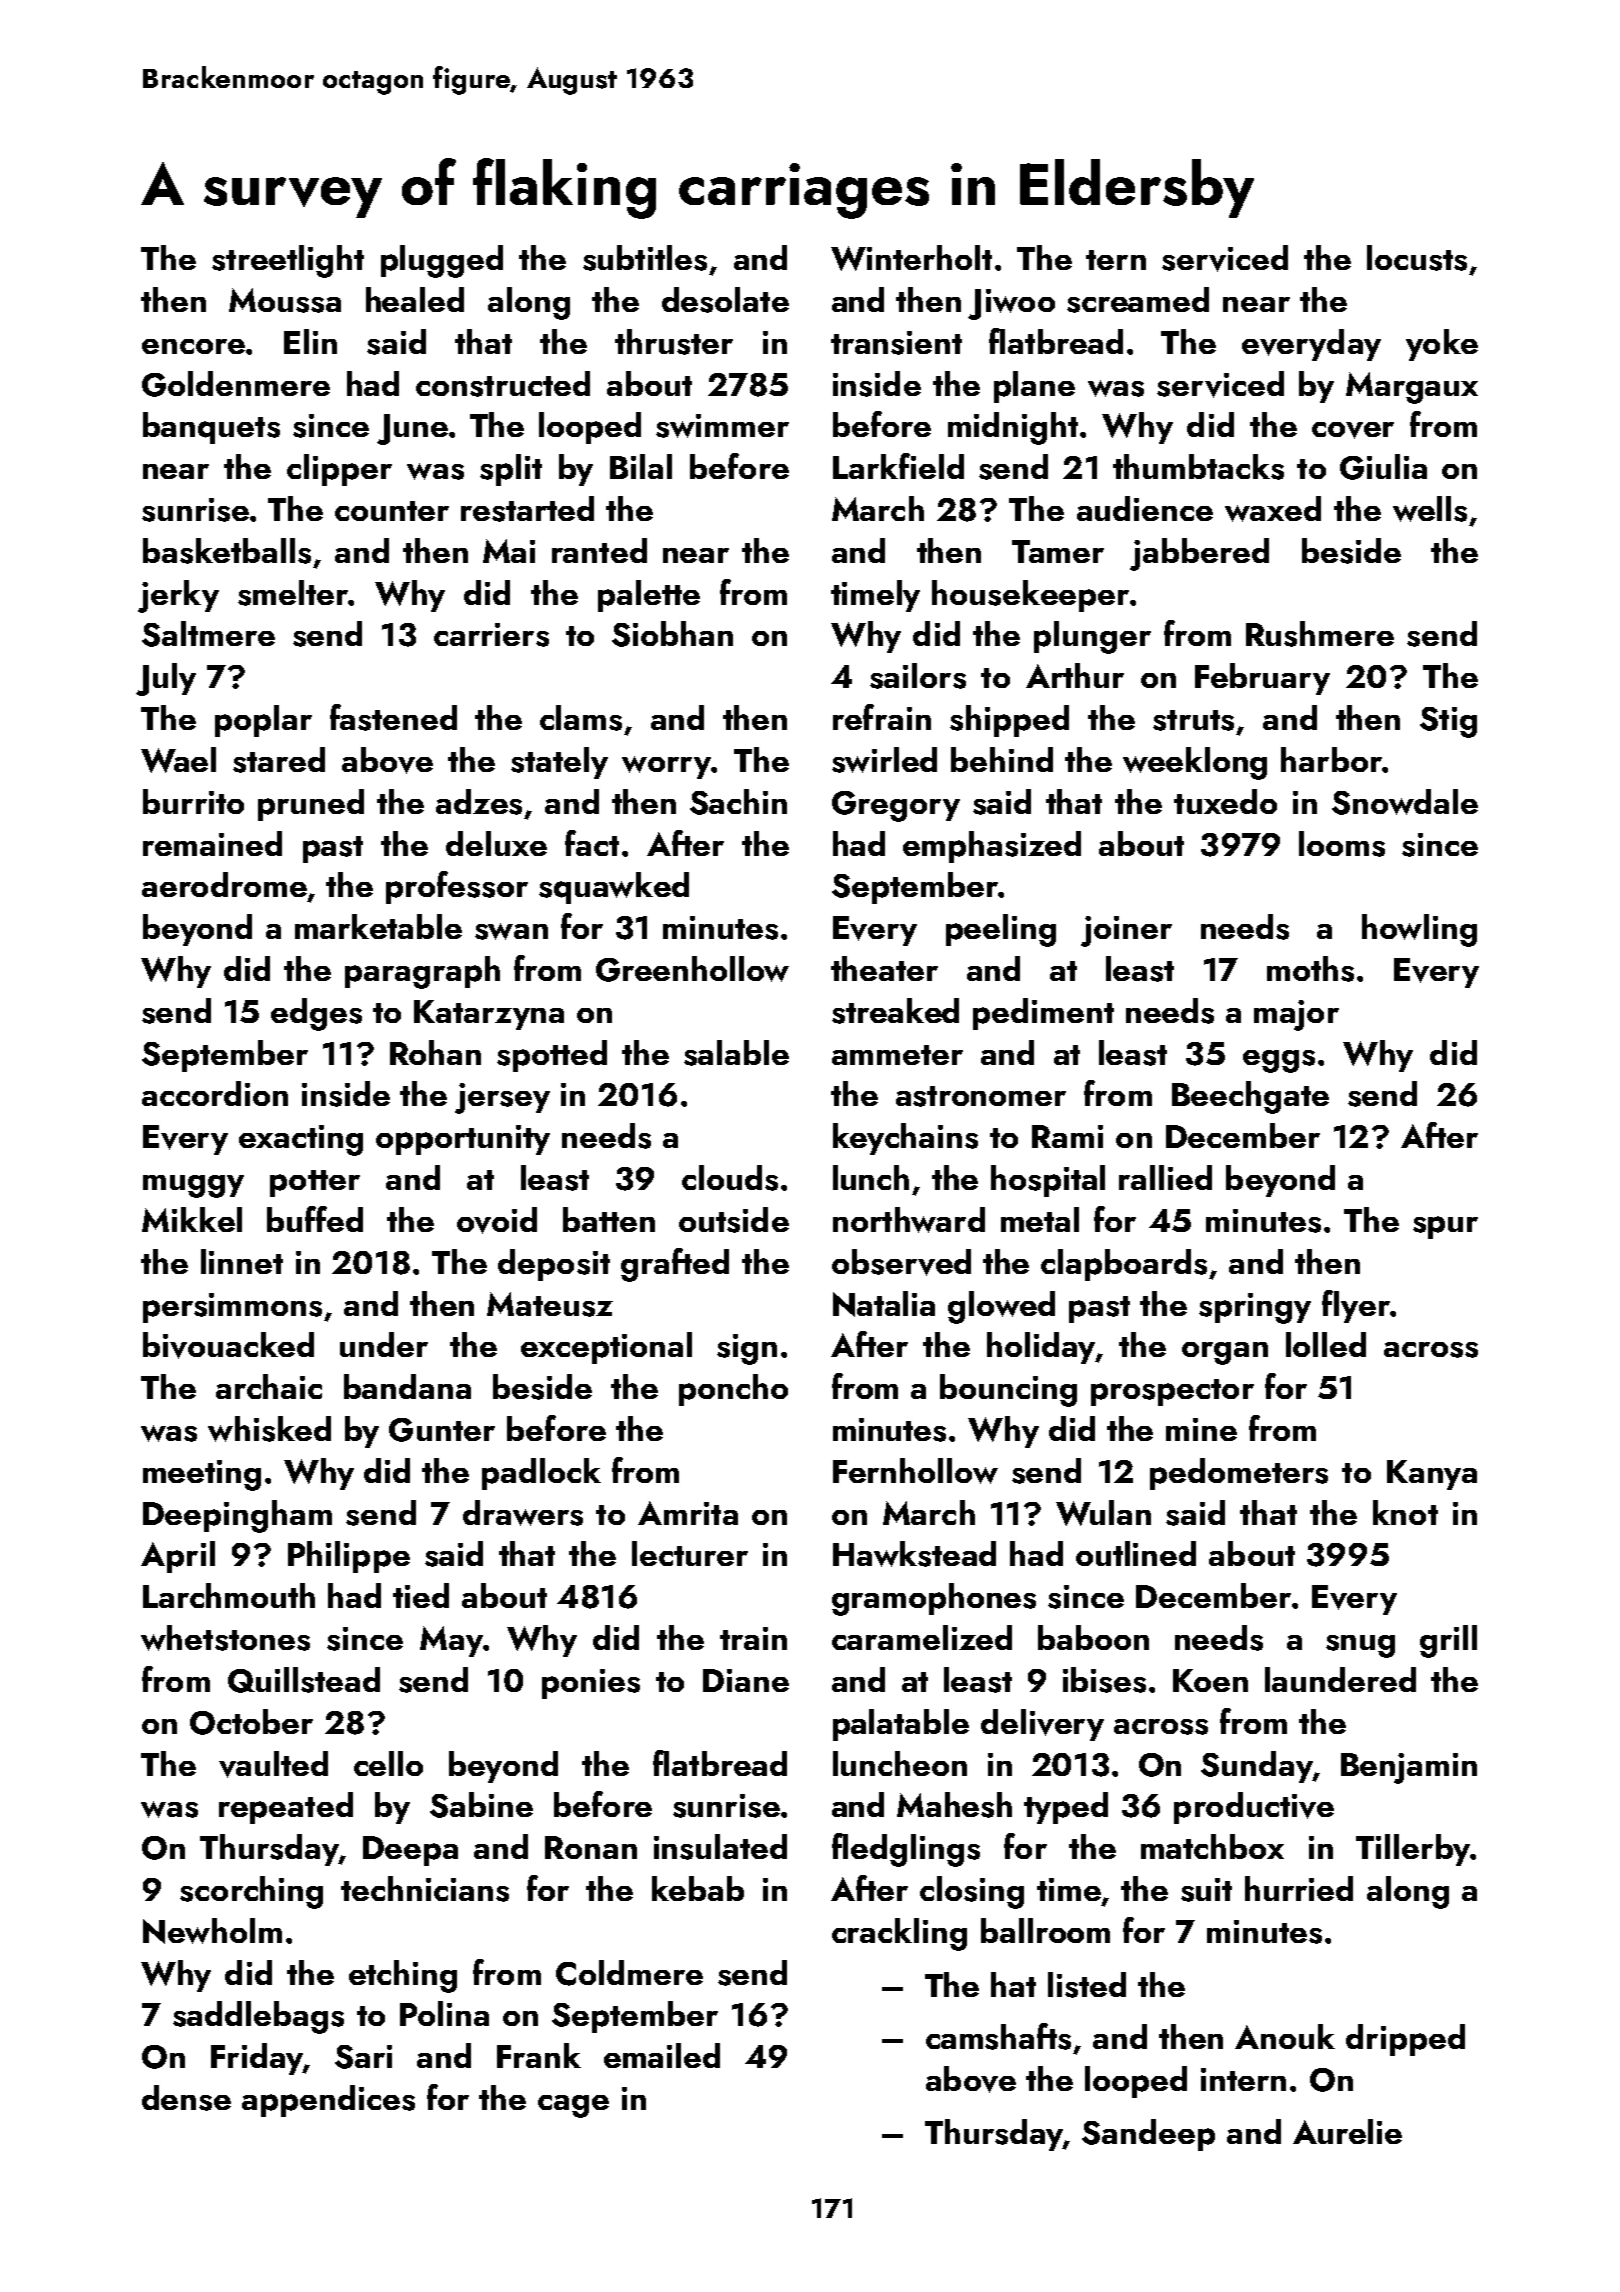 The height and width of the image is (2292, 1620). I want to click on poncho, so click(733, 1390).
